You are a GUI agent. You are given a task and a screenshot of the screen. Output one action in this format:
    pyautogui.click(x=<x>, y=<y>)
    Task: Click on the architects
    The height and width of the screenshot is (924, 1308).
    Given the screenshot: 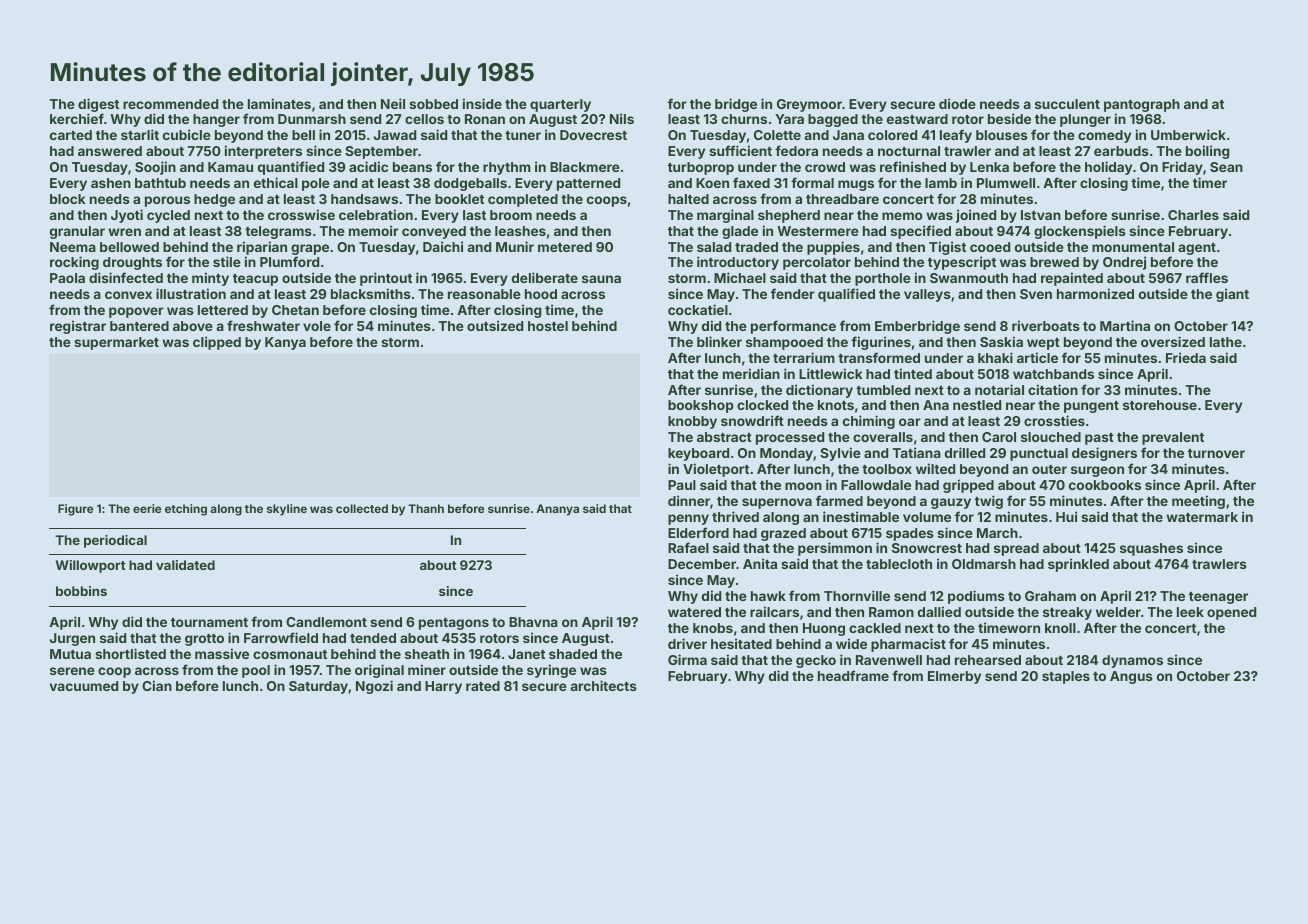 What is the action you would take?
    pyautogui.click(x=604, y=685)
